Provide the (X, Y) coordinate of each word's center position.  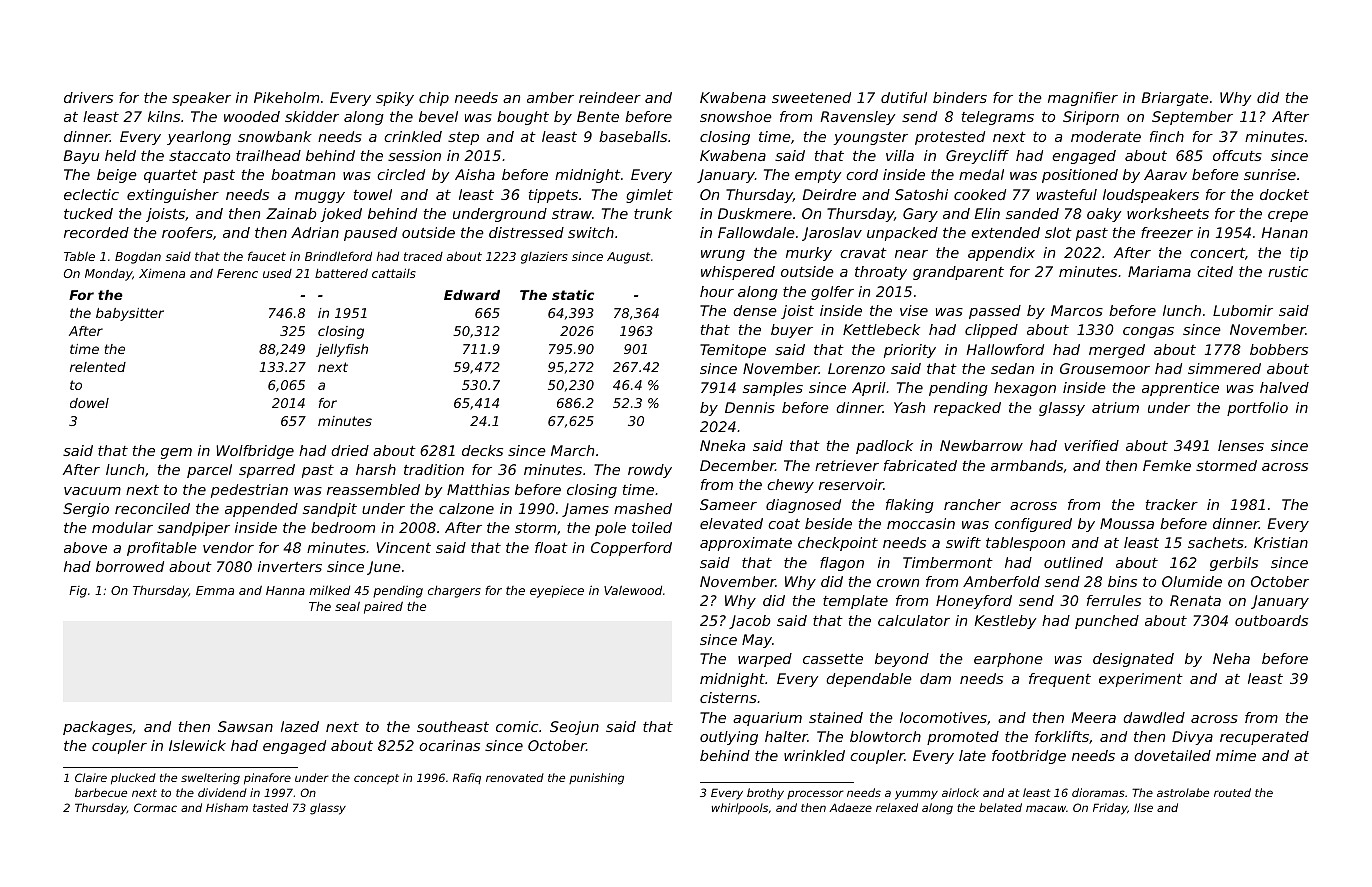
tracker (1172, 504)
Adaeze (850, 807)
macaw (1046, 808)
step (463, 138)
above (85, 547)
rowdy (650, 471)
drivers (88, 97)
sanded (1032, 213)
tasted (270, 807)
